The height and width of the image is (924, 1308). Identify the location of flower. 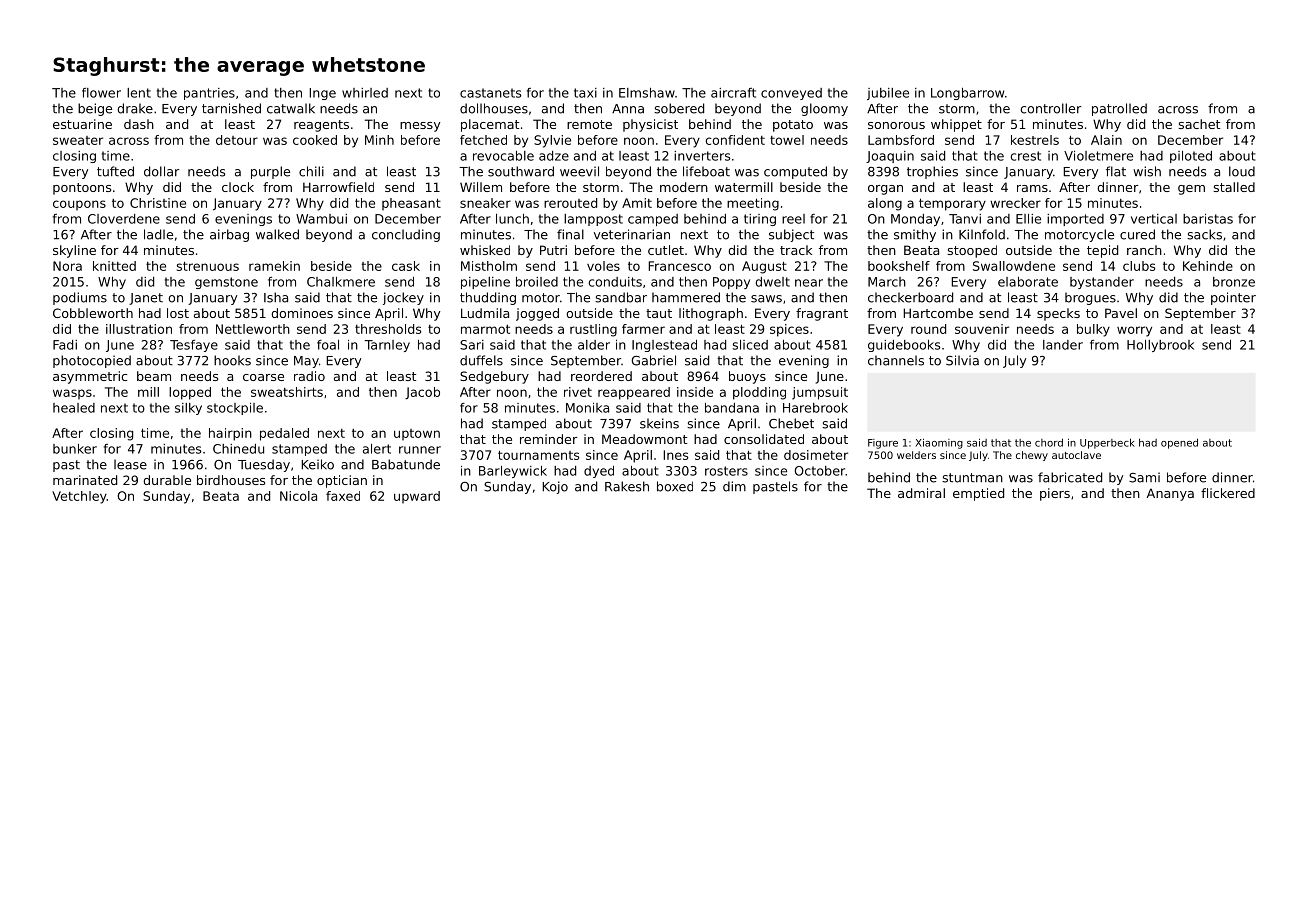
(101, 93).
